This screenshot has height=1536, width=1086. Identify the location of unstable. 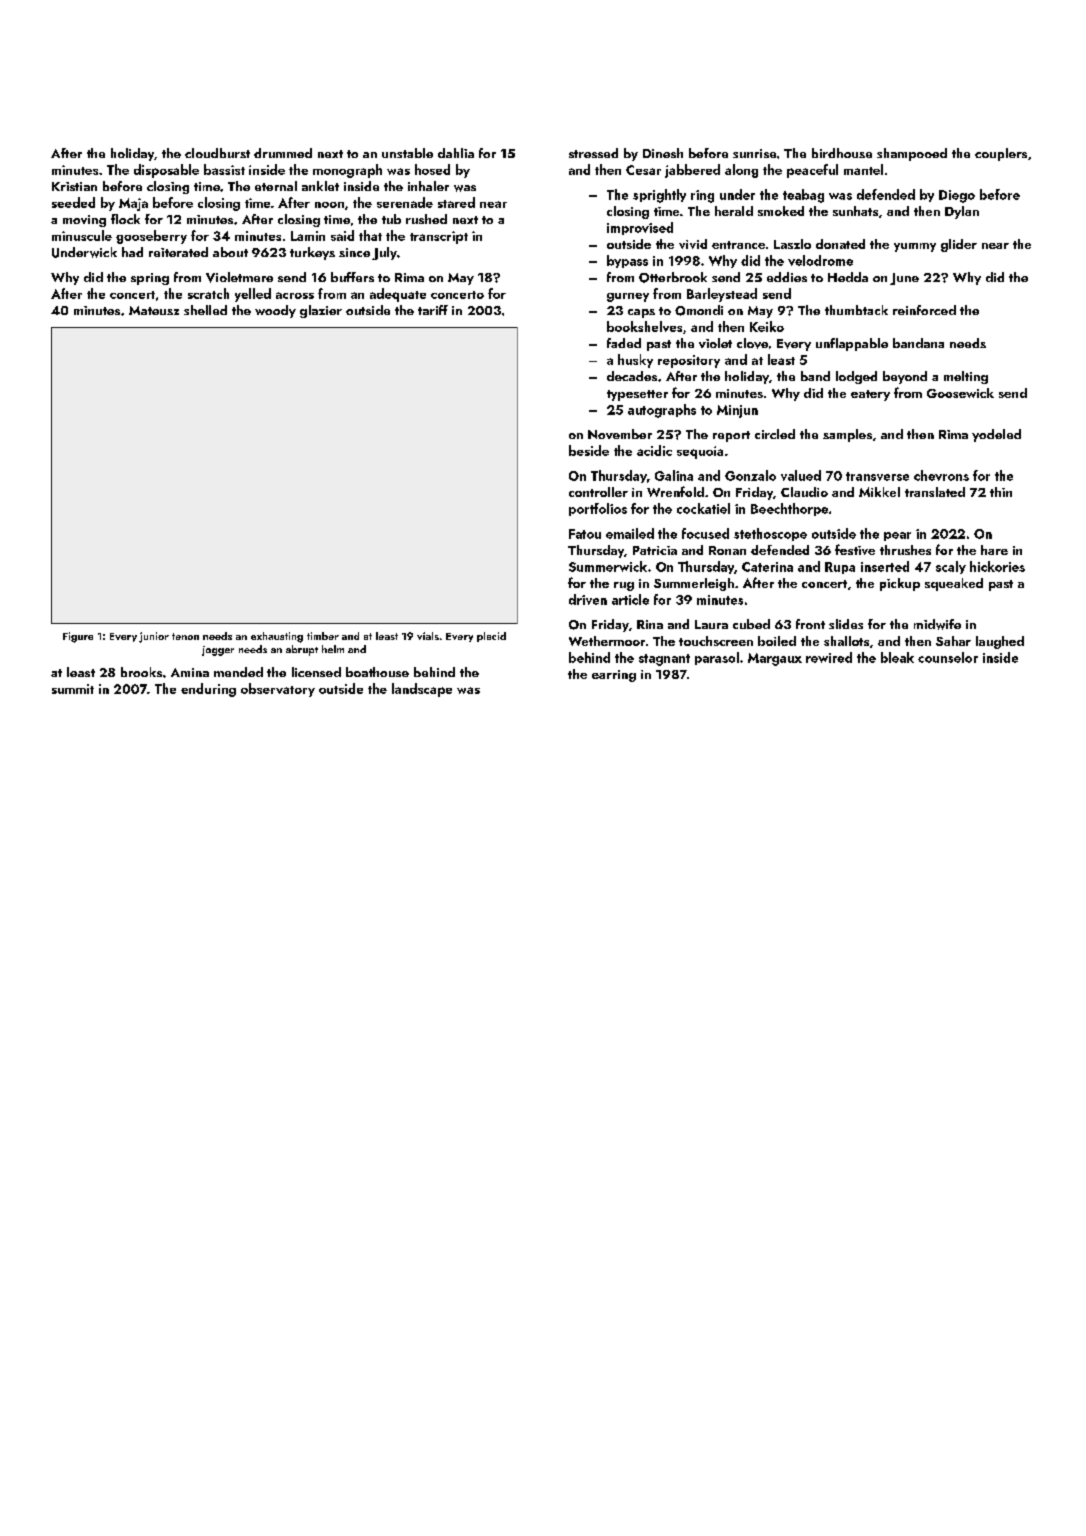
(407, 153).
